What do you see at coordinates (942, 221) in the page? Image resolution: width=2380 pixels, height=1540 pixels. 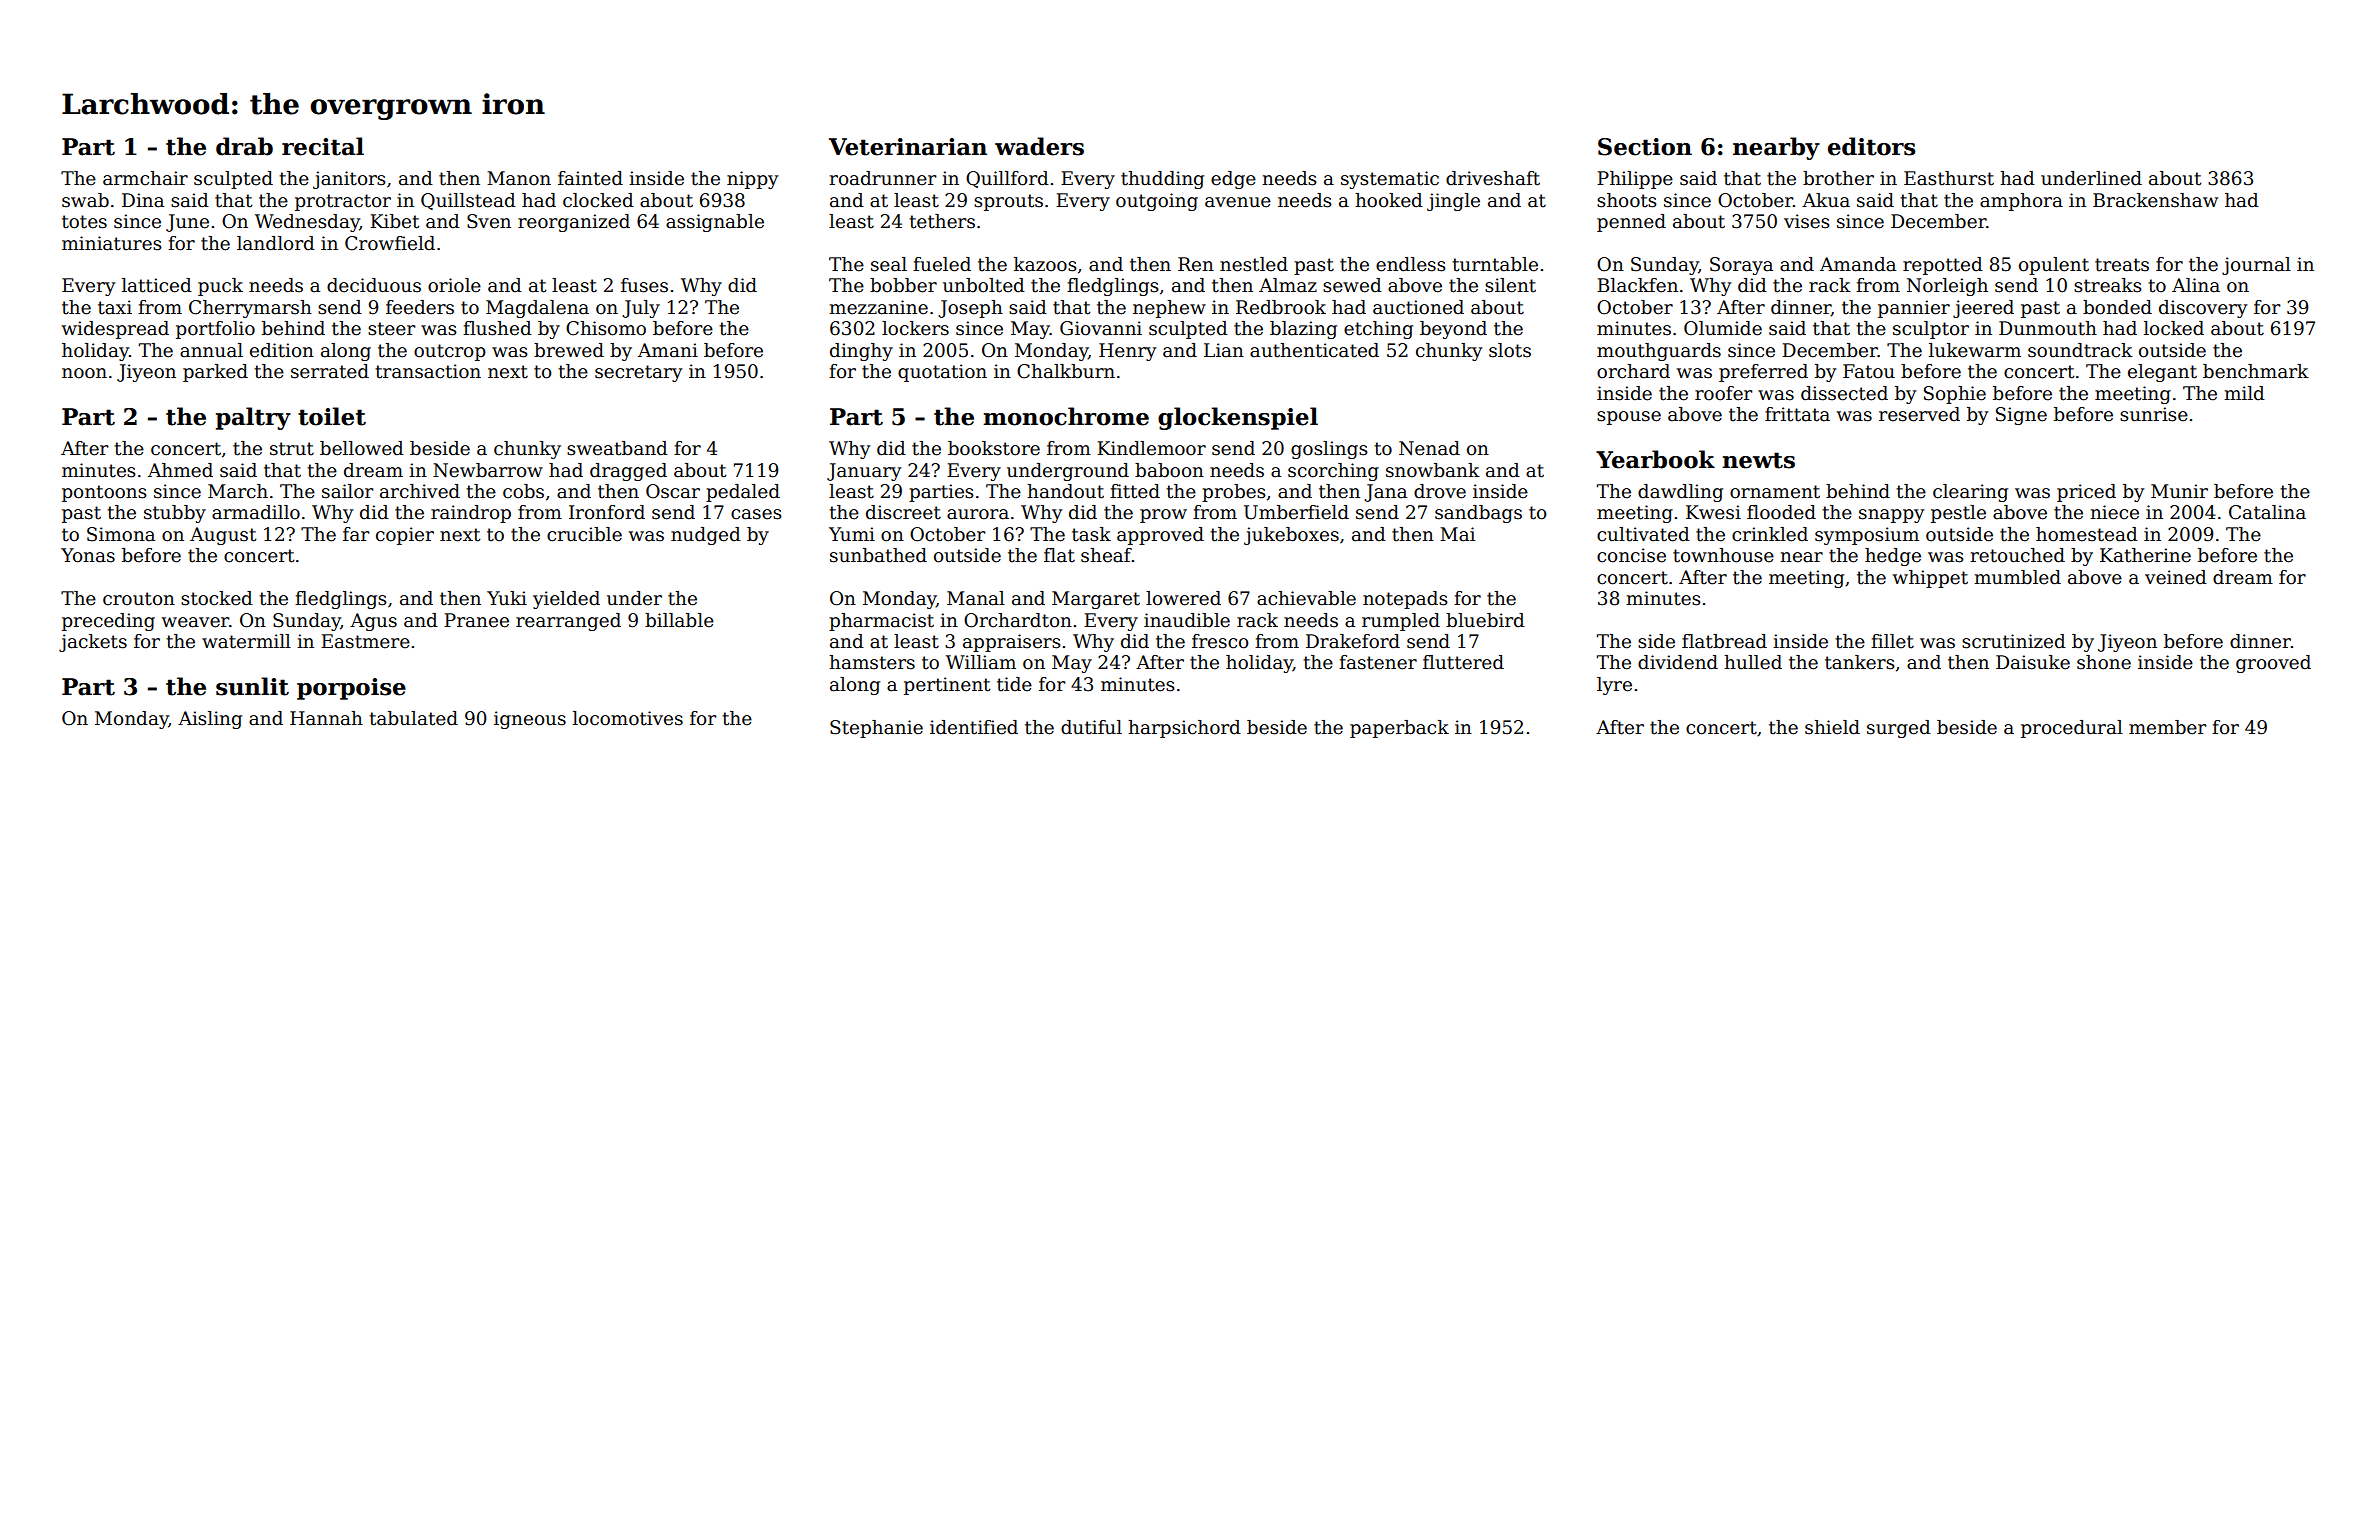 I see `tethers` at bounding box center [942, 221].
